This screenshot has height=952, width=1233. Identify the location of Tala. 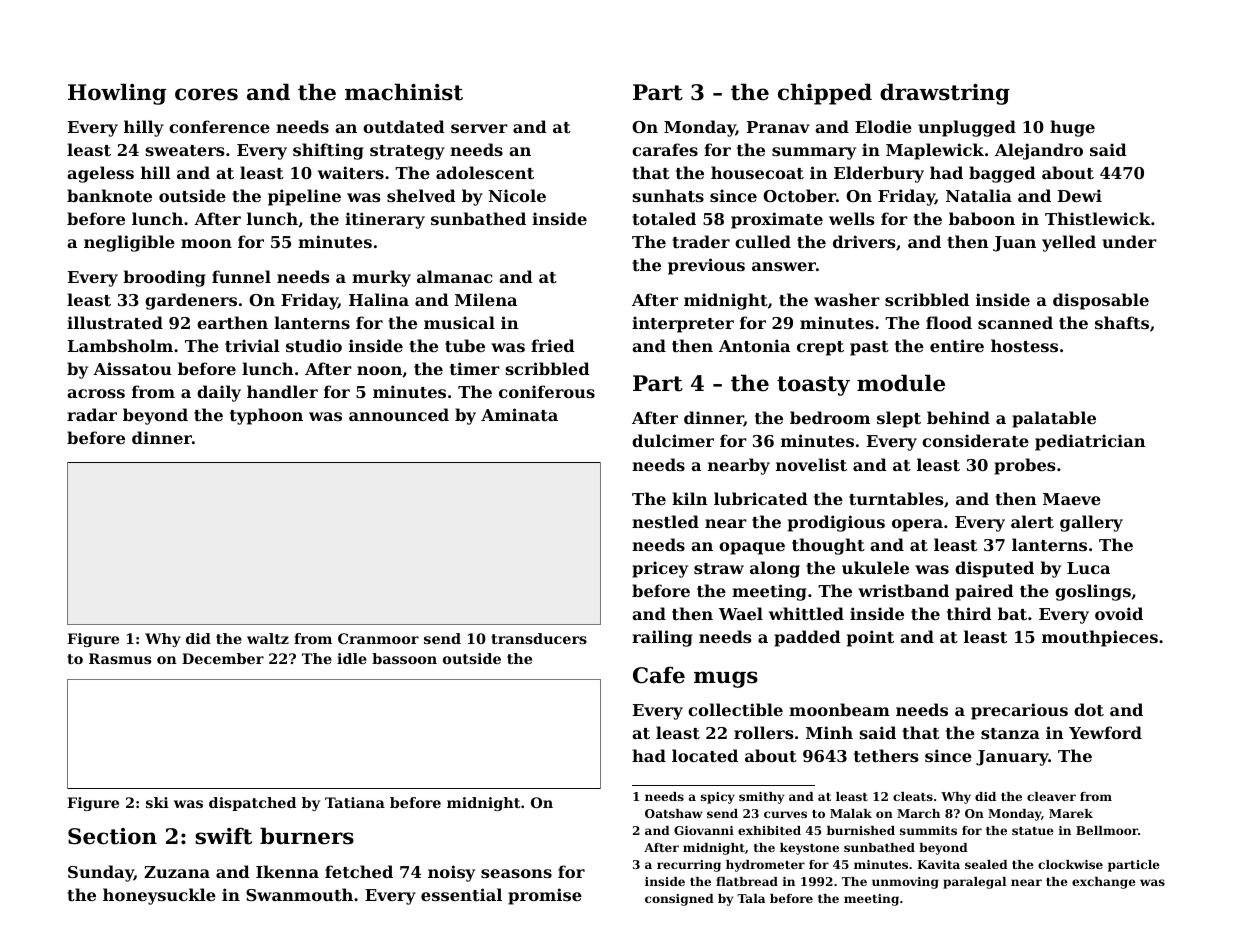
(751, 898).
